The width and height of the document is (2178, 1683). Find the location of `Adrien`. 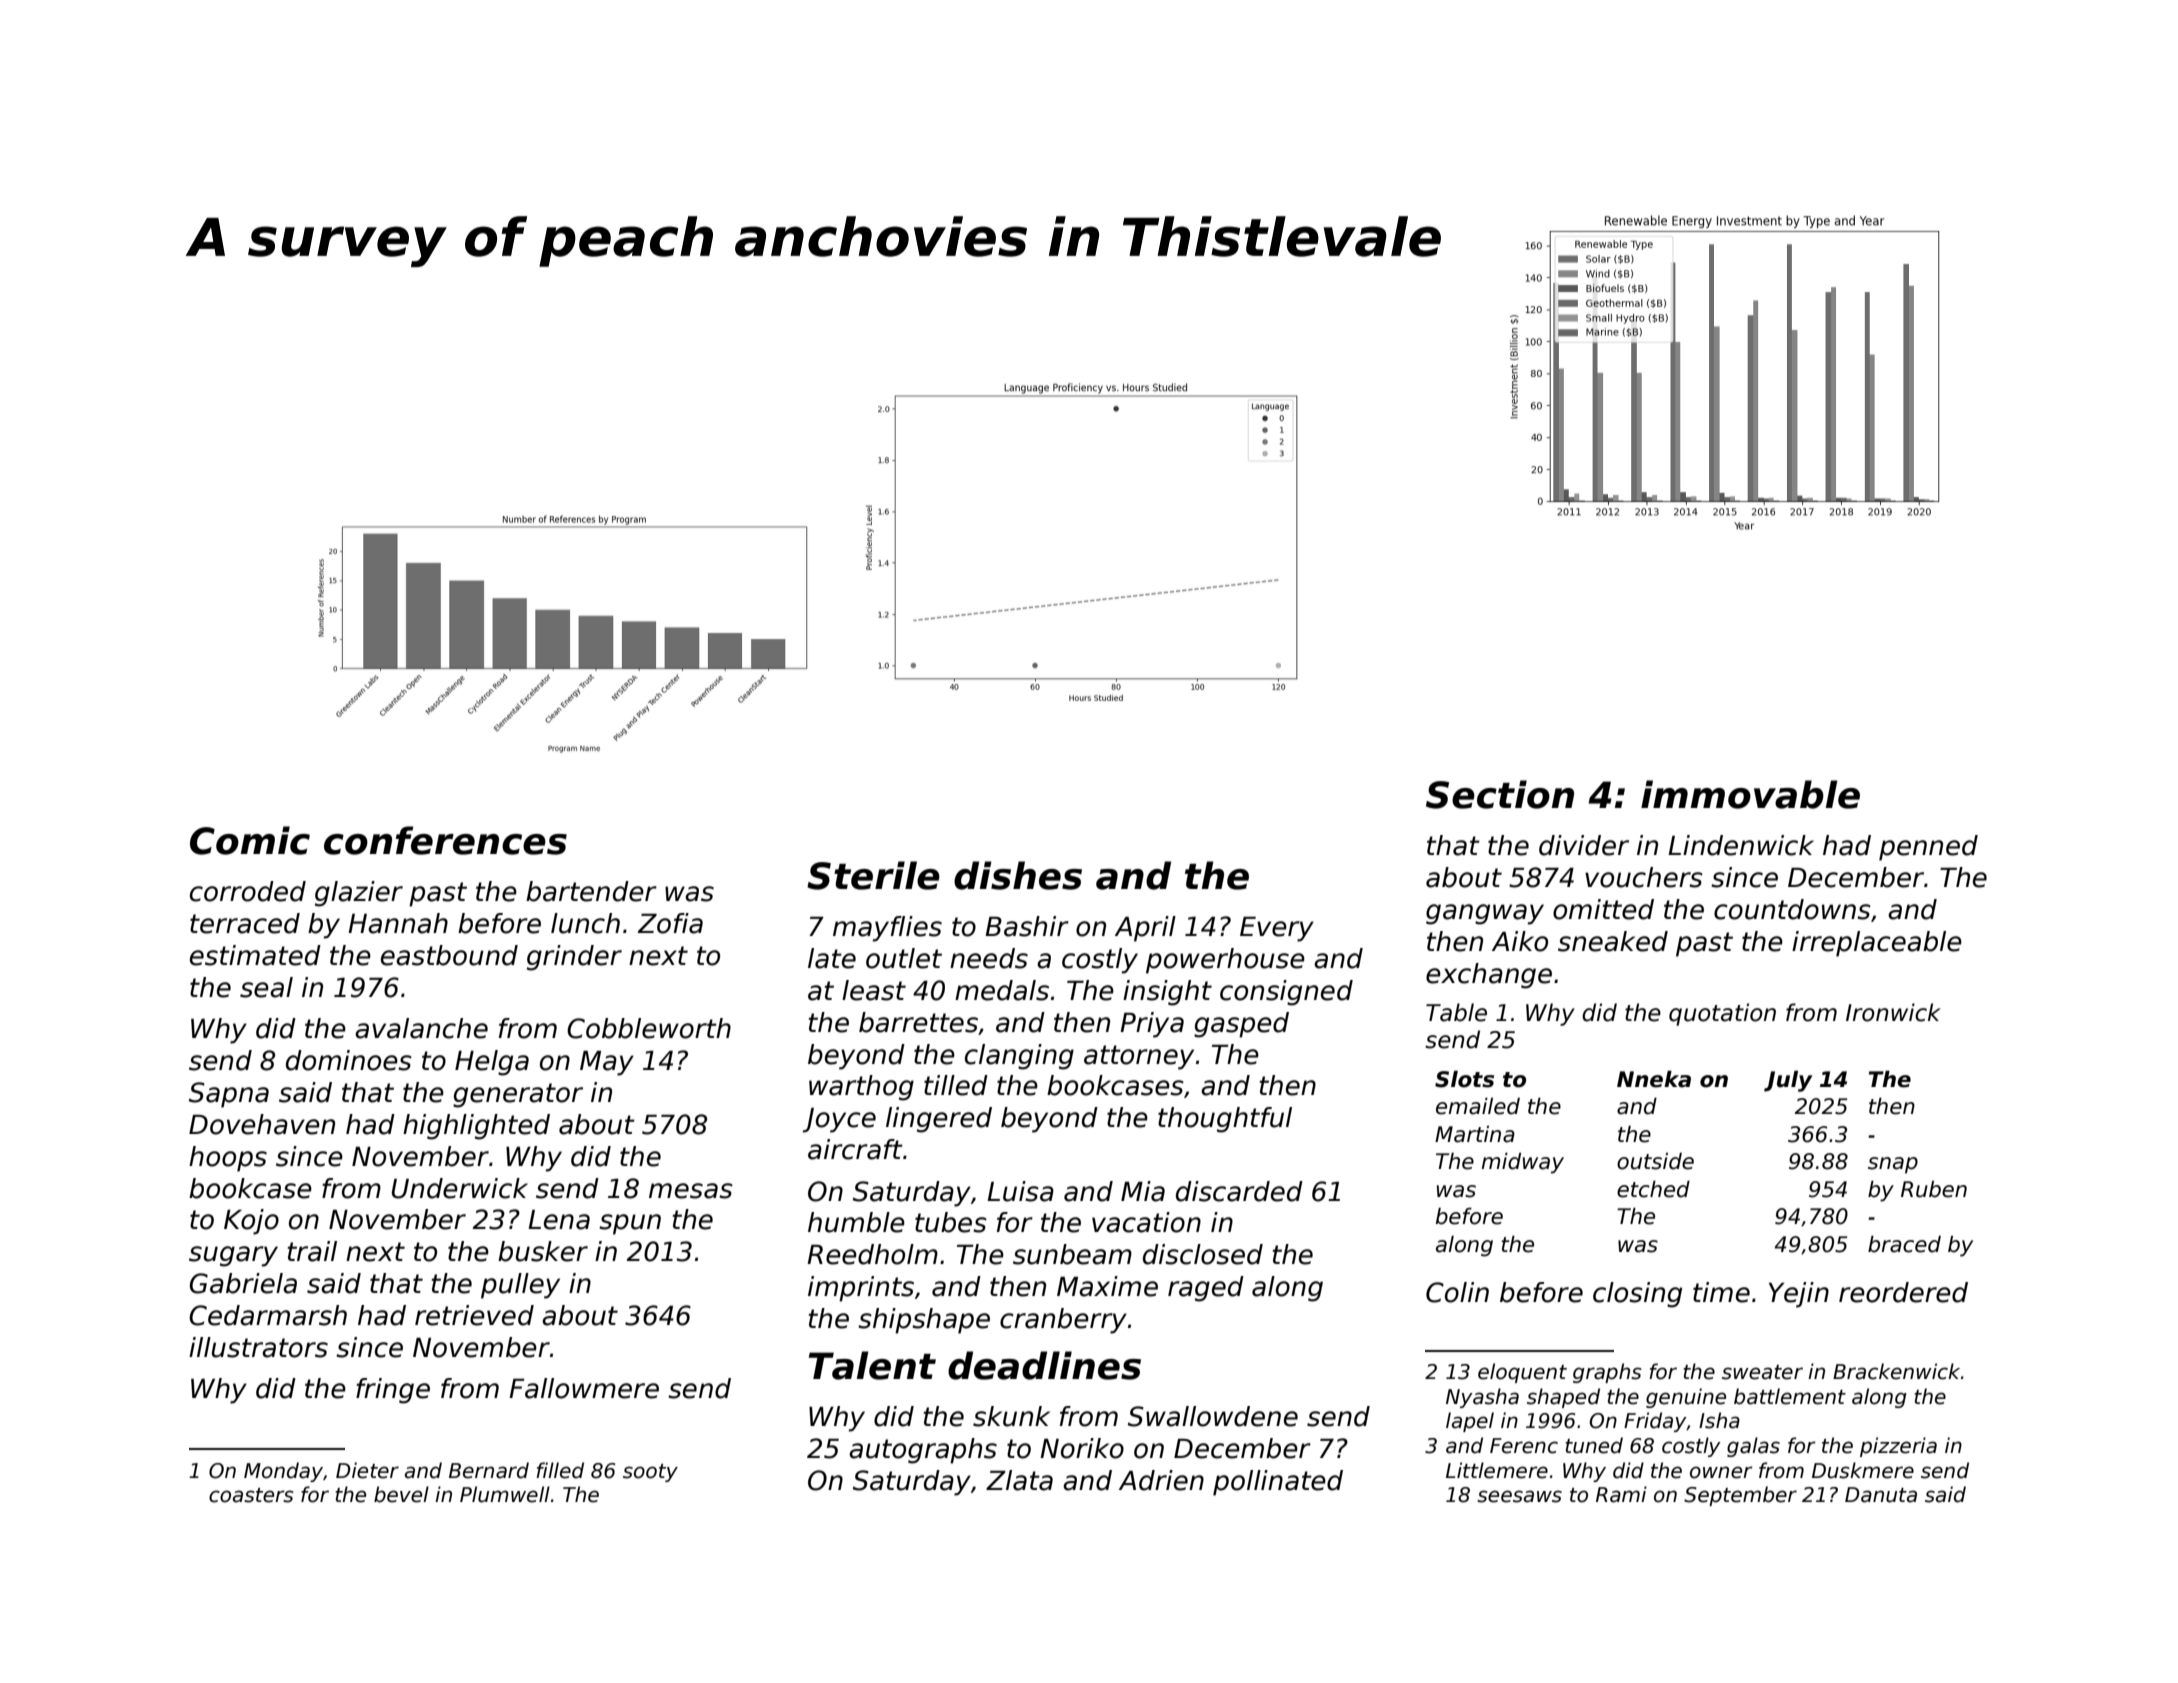

Adrien is located at coordinates (1161, 1480).
